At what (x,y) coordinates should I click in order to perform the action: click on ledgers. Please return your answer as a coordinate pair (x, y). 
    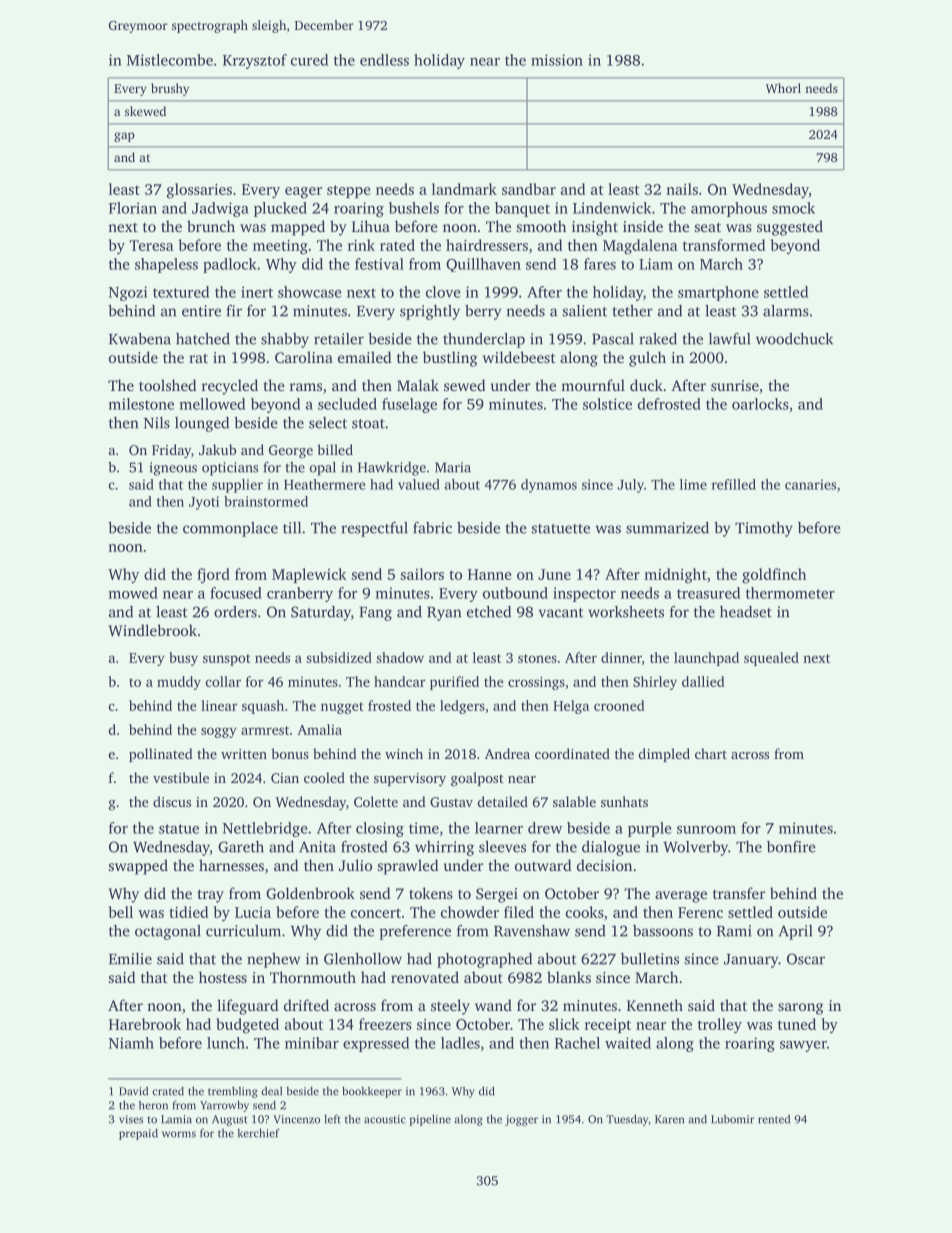
    Looking at the image, I should click on (462, 707).
